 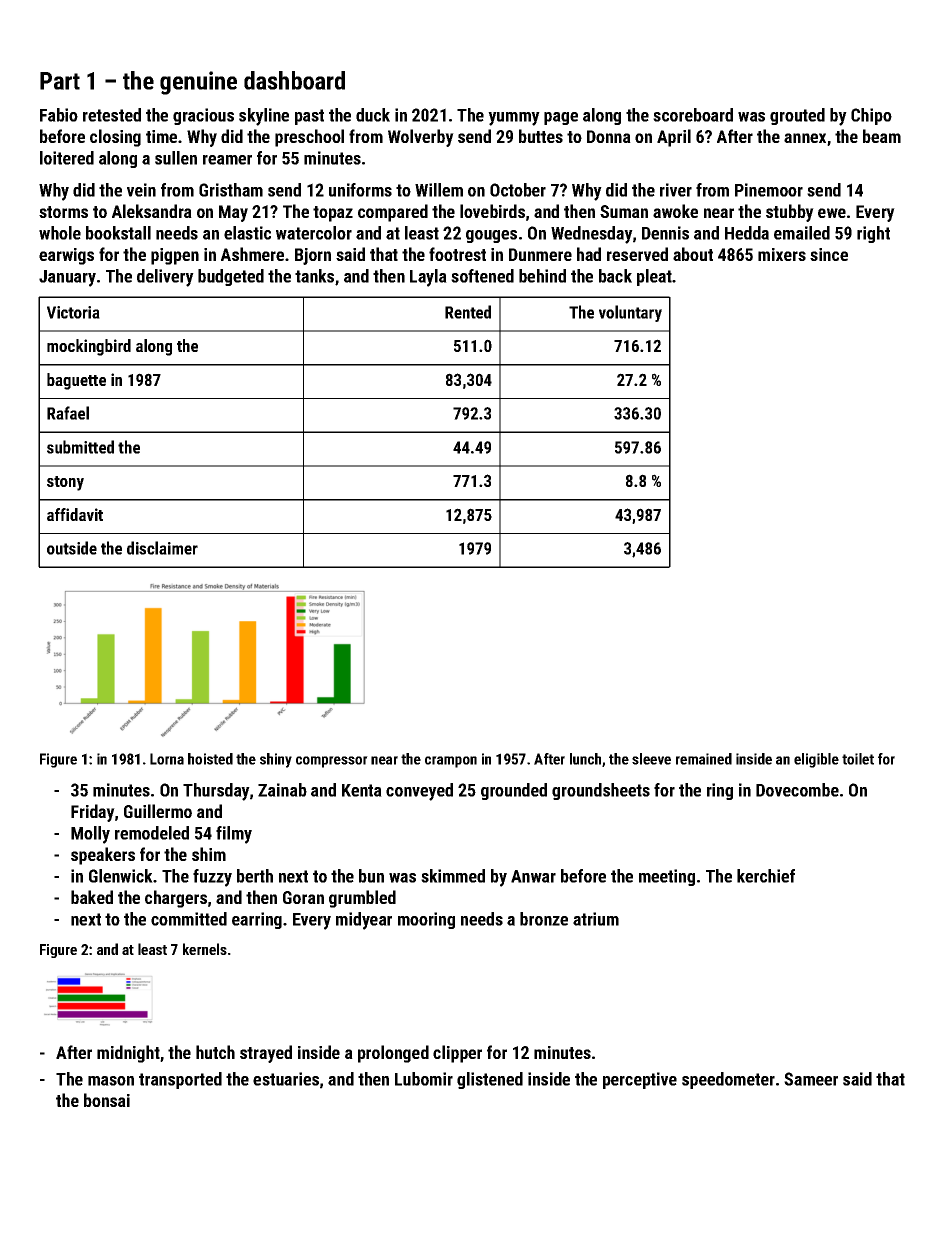 What do you see at coordinates (805, 138) in the screenshot?
I see `annex` at bounding box center [805, 138].
